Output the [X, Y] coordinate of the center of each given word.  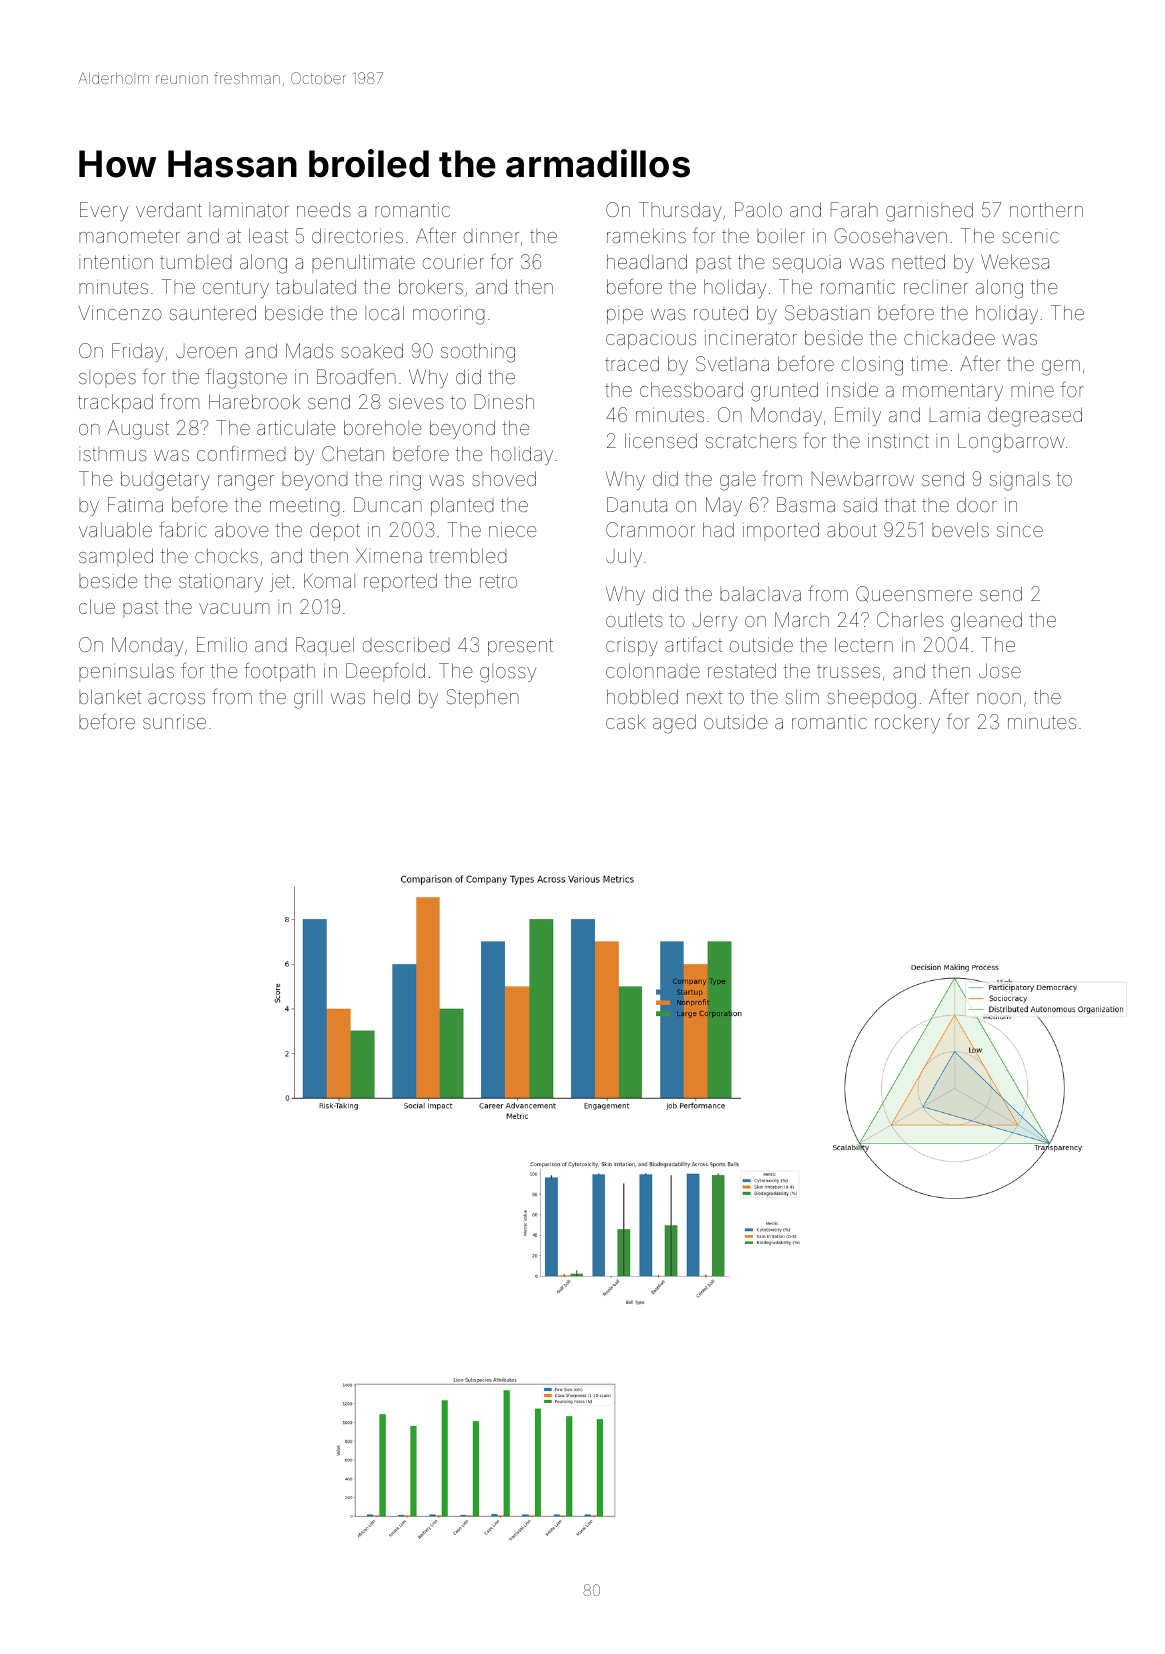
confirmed [241, 453]
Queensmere [914, 594]
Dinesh [504, 401]
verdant [169, 209]
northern [1046, 209]
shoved [504, 478]
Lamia [955, 415]
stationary [221, 582]
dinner [491, 235]
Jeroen [206, 351]
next [704, 697]
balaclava [760, 593]
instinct [898, 440]
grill [308, 699]
